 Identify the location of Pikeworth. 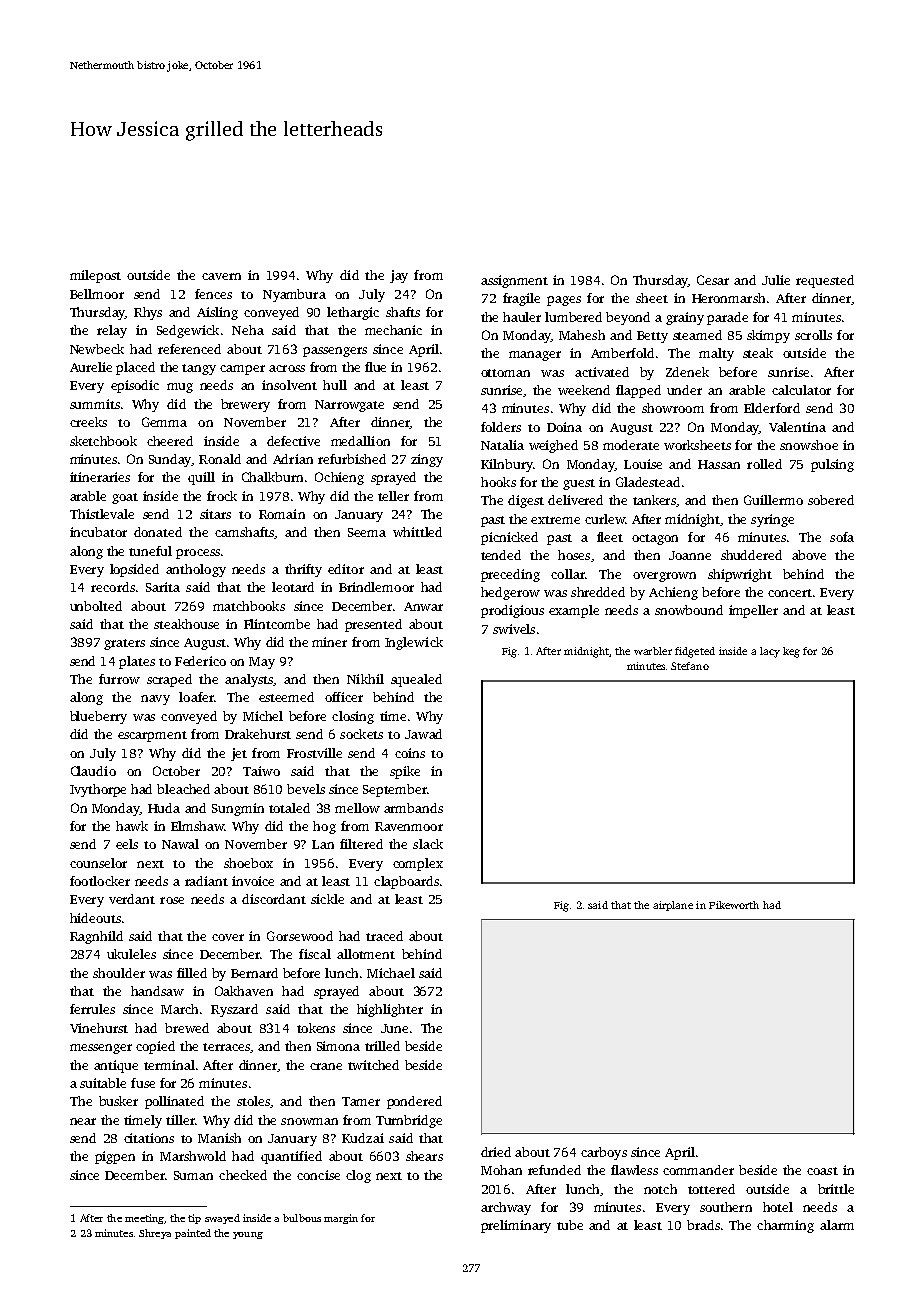
(734, 905).
